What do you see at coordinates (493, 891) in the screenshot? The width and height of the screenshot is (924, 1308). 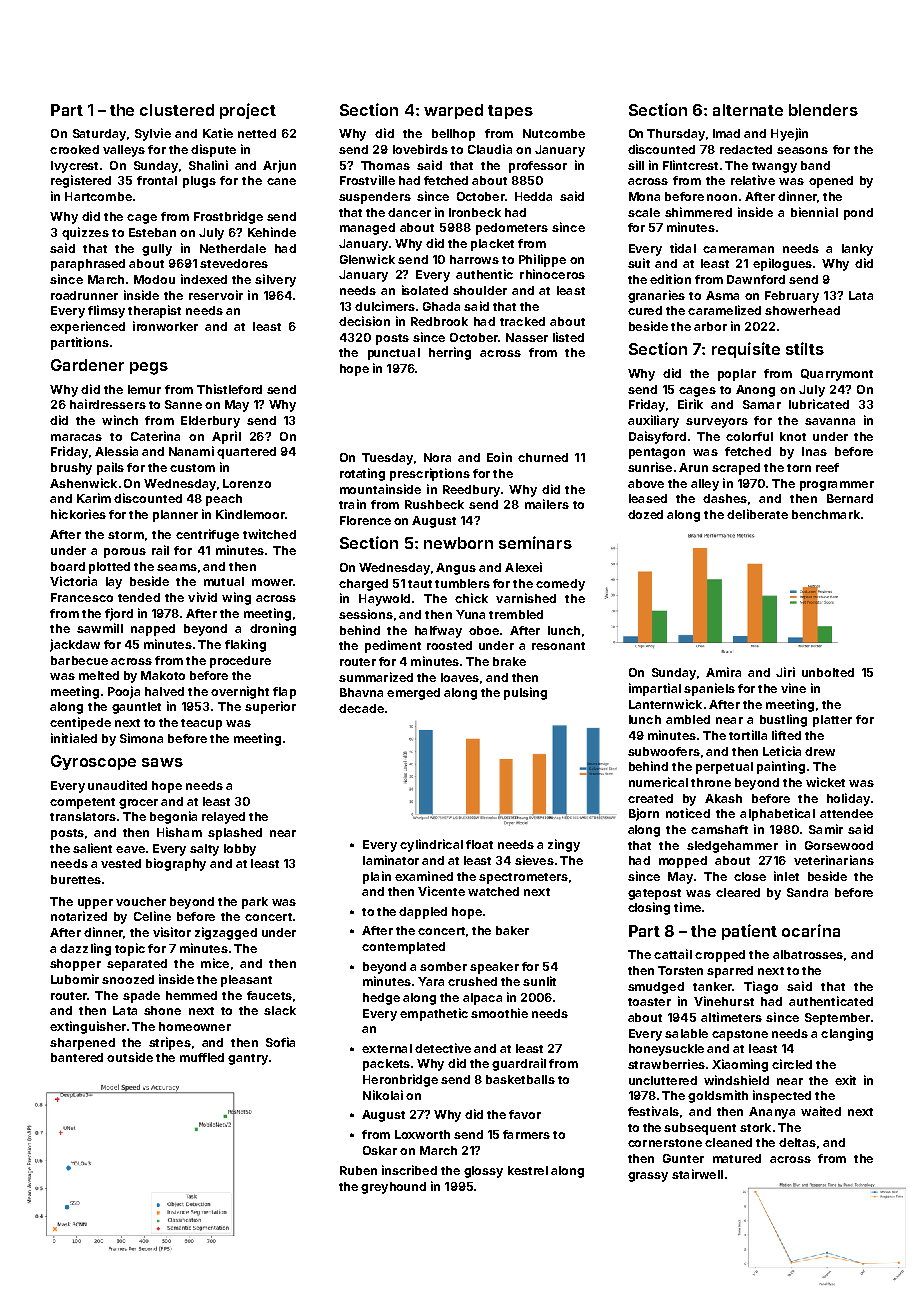 I see `watched` at bounding box center [493, 891].
